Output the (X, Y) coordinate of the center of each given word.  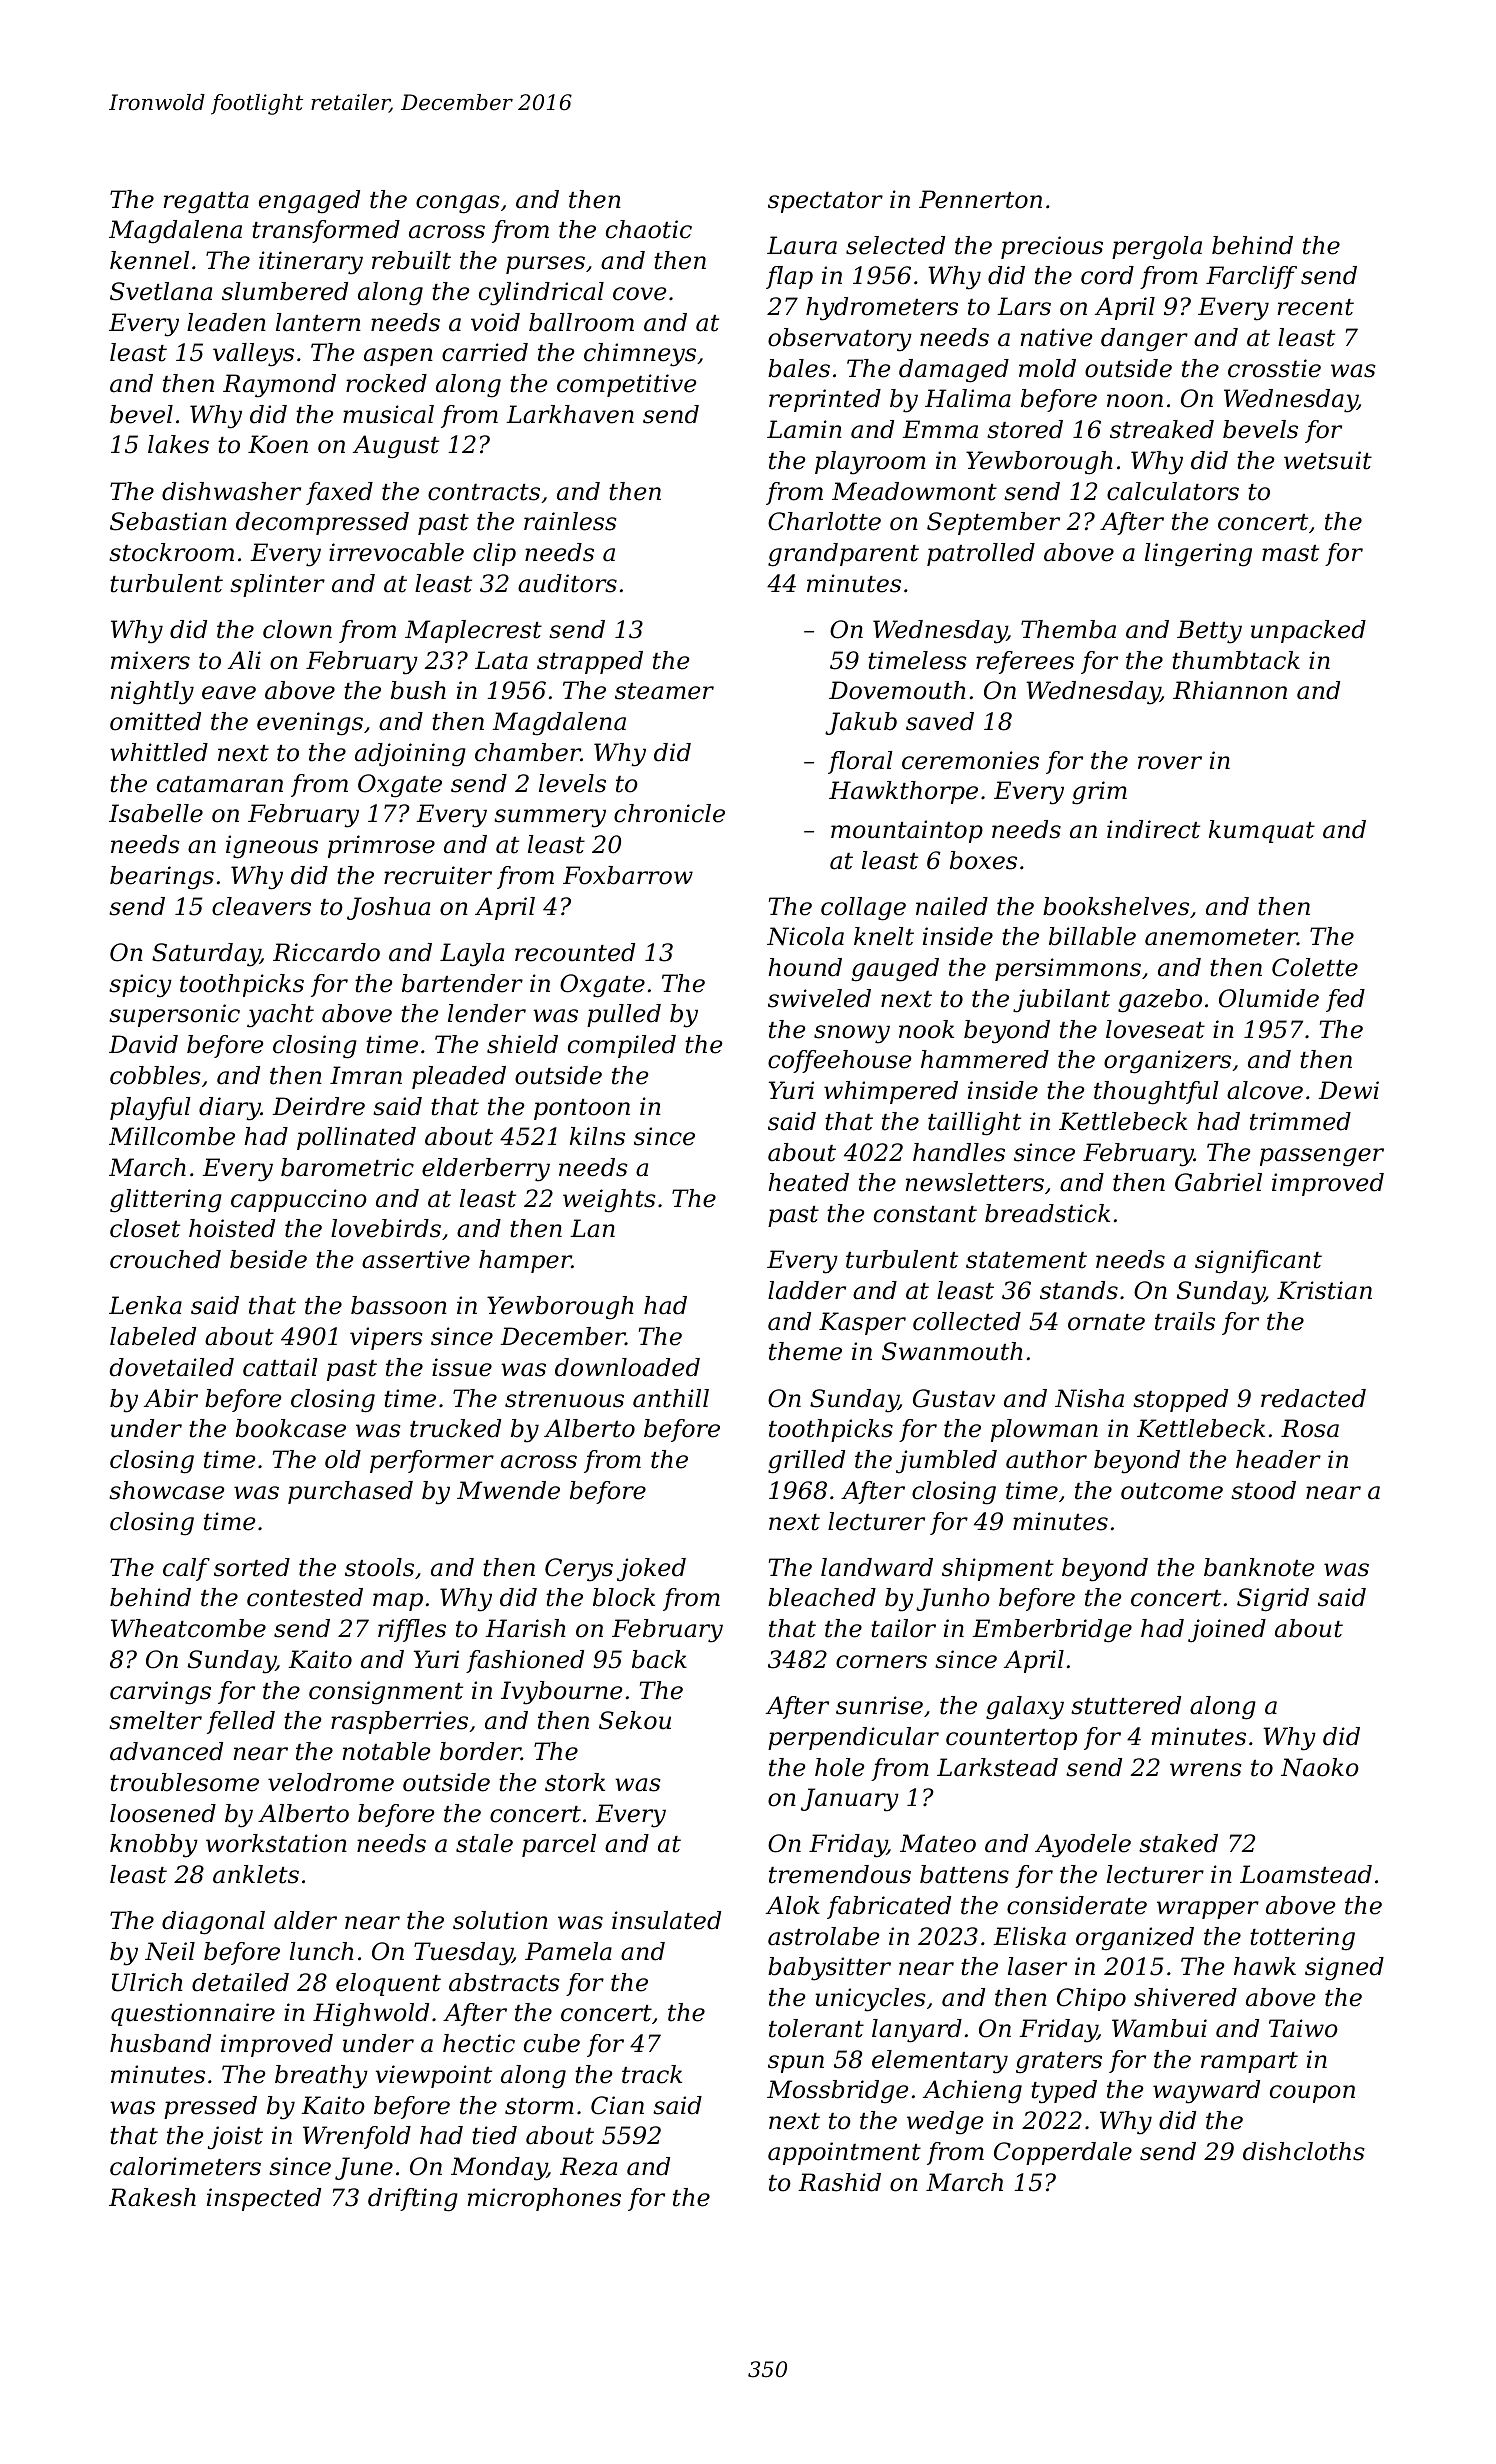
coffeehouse (840, 1061)
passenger (1322, 1157)
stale (484, 1843)
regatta (206, 203)
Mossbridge (838, 2092)
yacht (280, 1016)
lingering (1198, 555)
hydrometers (882, 309)
